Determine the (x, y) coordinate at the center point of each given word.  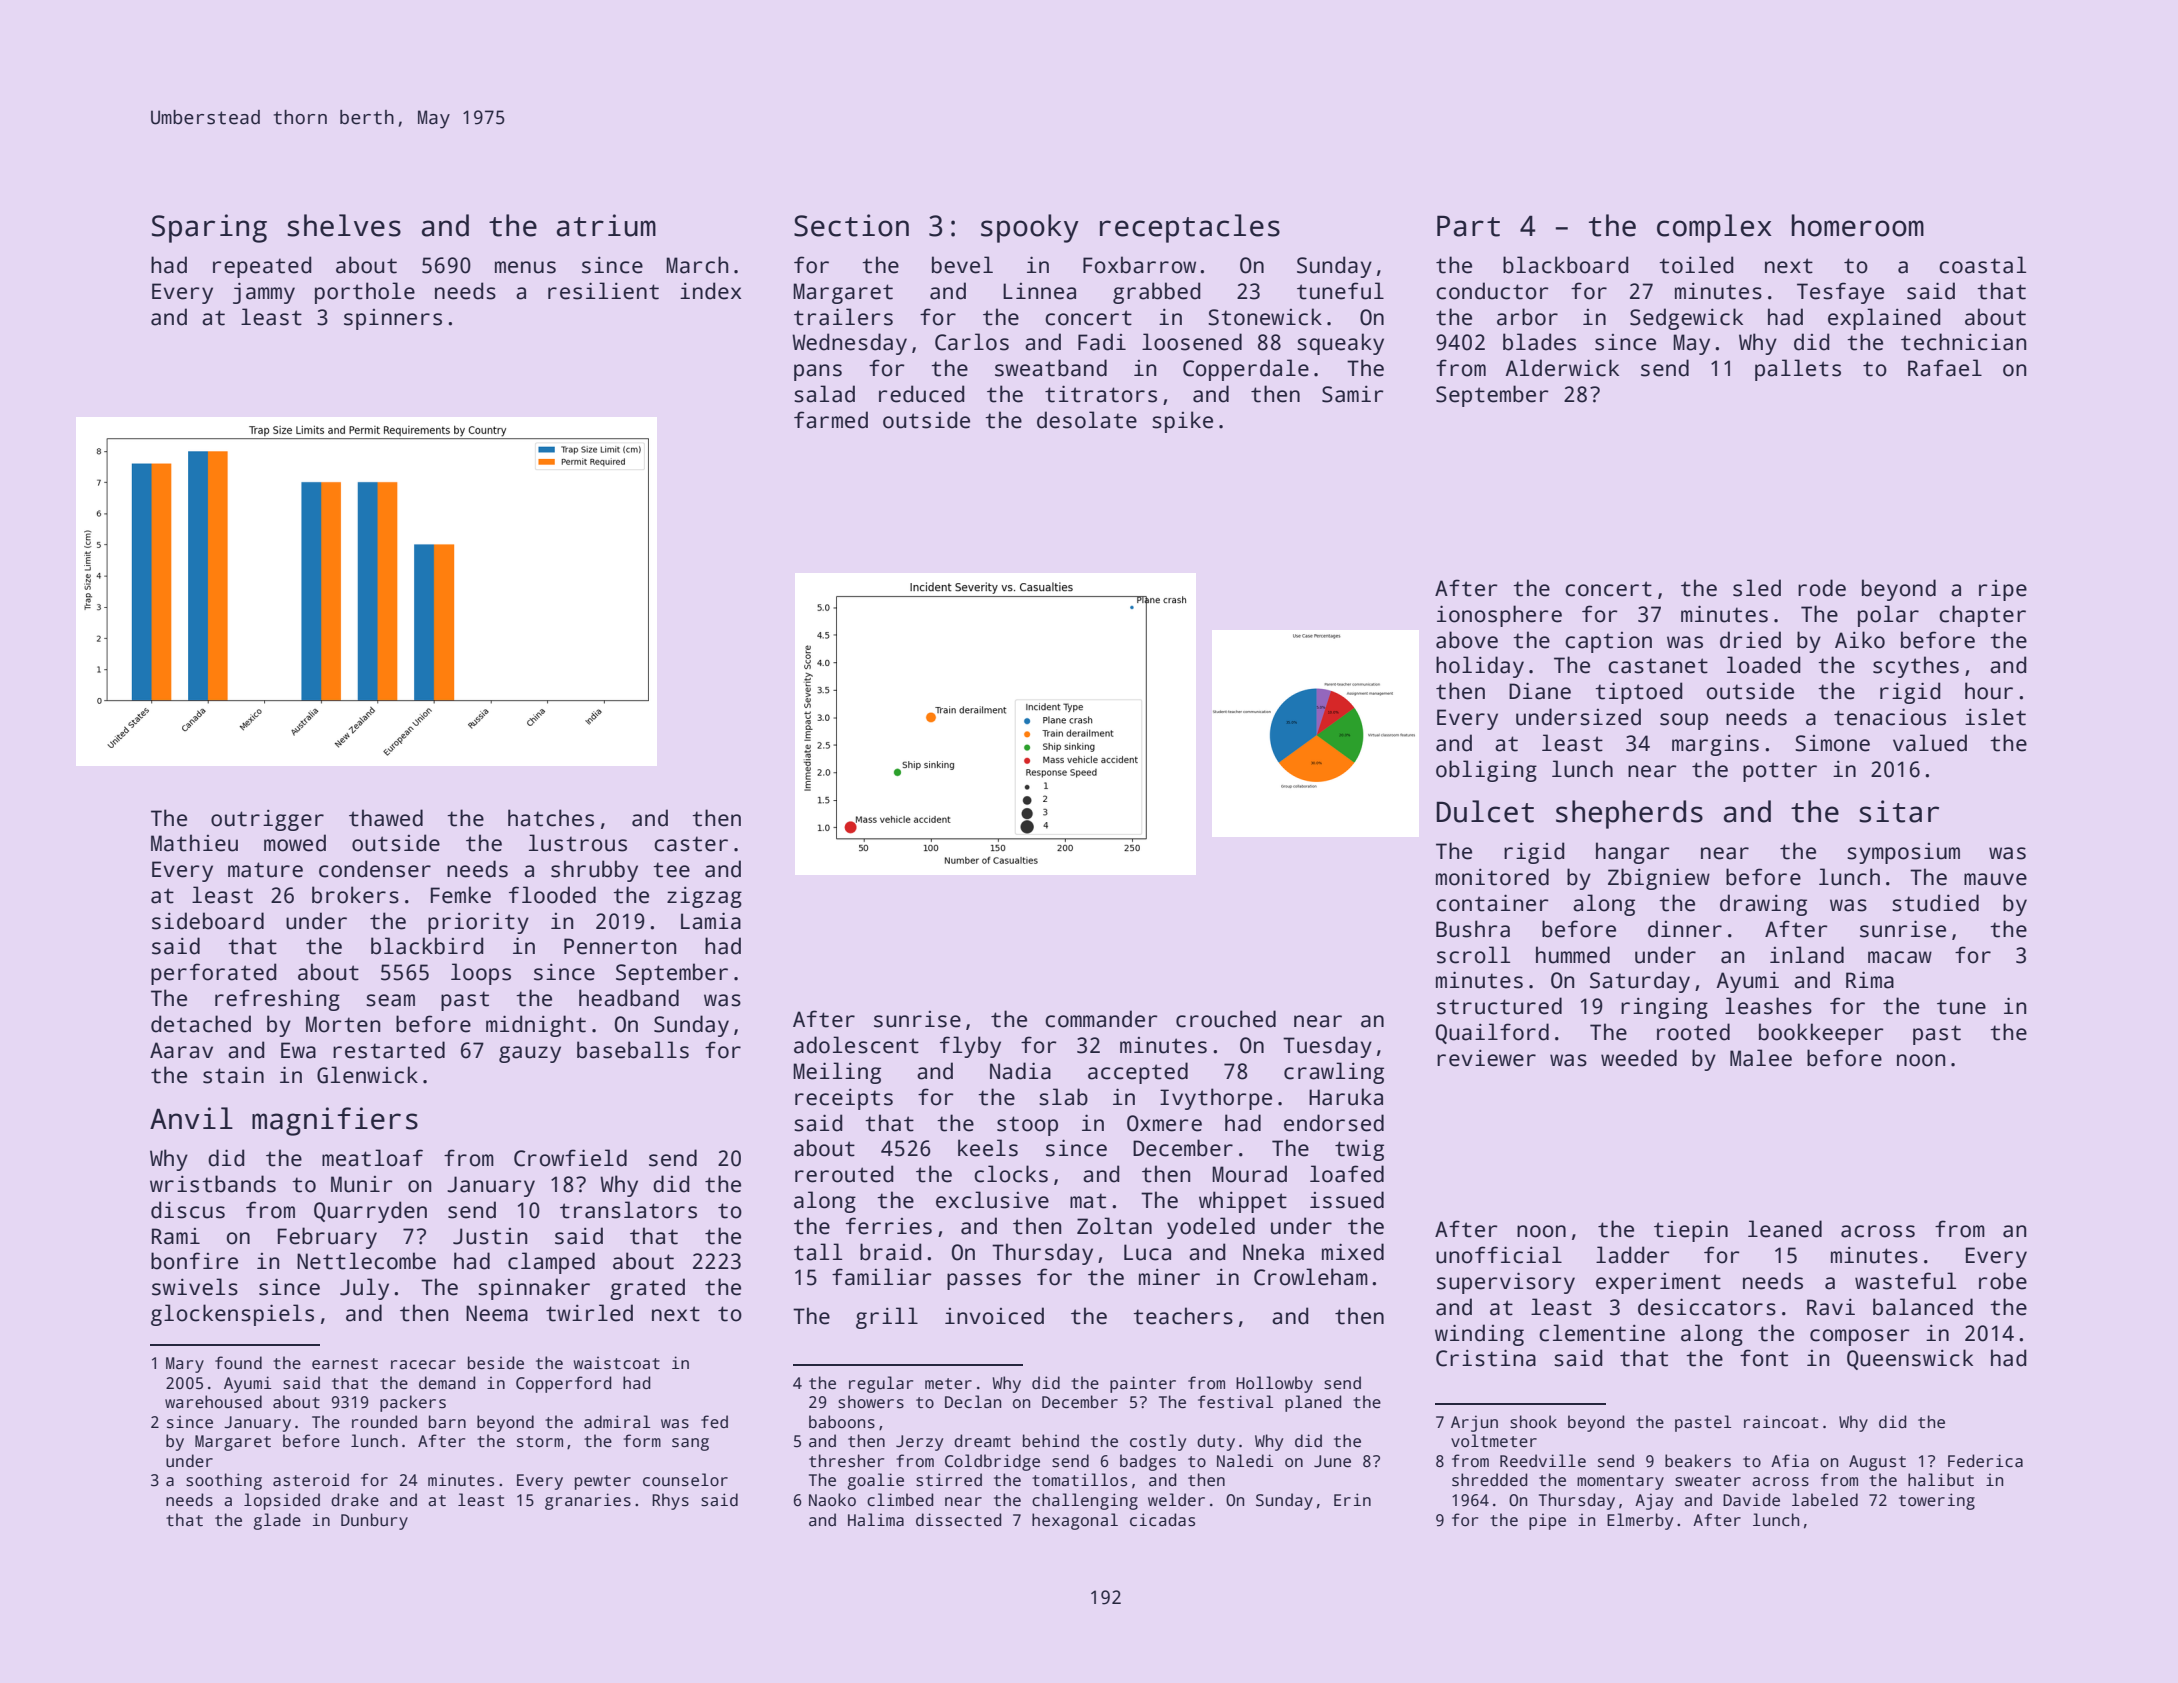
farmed (831, 420)
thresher (846, 1461)
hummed (1573, 955)
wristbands (213, 1184)
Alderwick (1562, 368)
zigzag (704, 897)
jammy (264, 293)
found (238, 1363)
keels (988, 1148)
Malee (1761, 1058)
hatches (551, 818)
